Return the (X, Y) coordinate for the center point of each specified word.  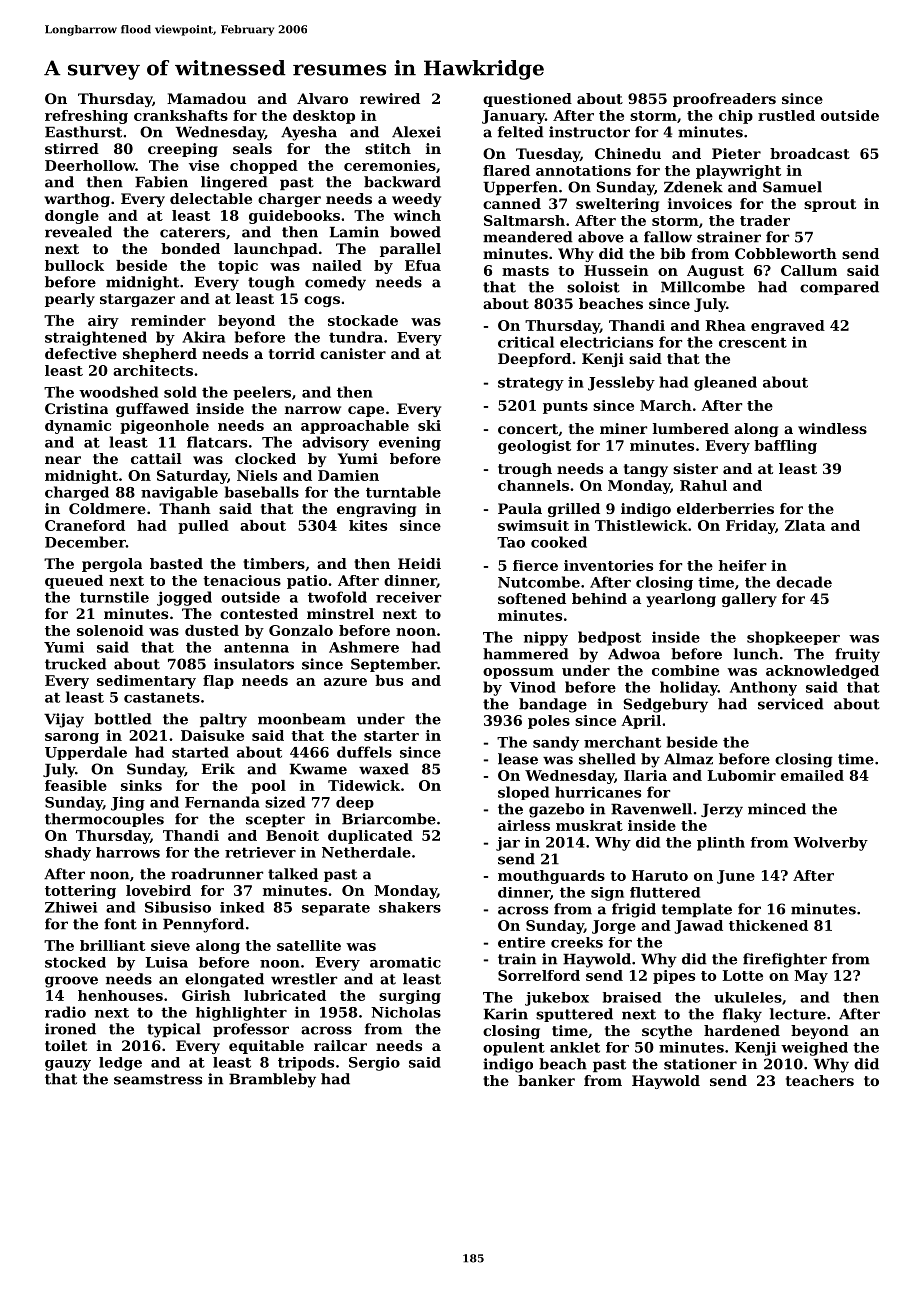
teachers (820, 1080)
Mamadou (206, 98)
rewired (390, 98)
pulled (203, 527)
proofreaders (724, 100)
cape (366, 411)
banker (546, 1080)
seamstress (158, 1079)
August (715, 272)
